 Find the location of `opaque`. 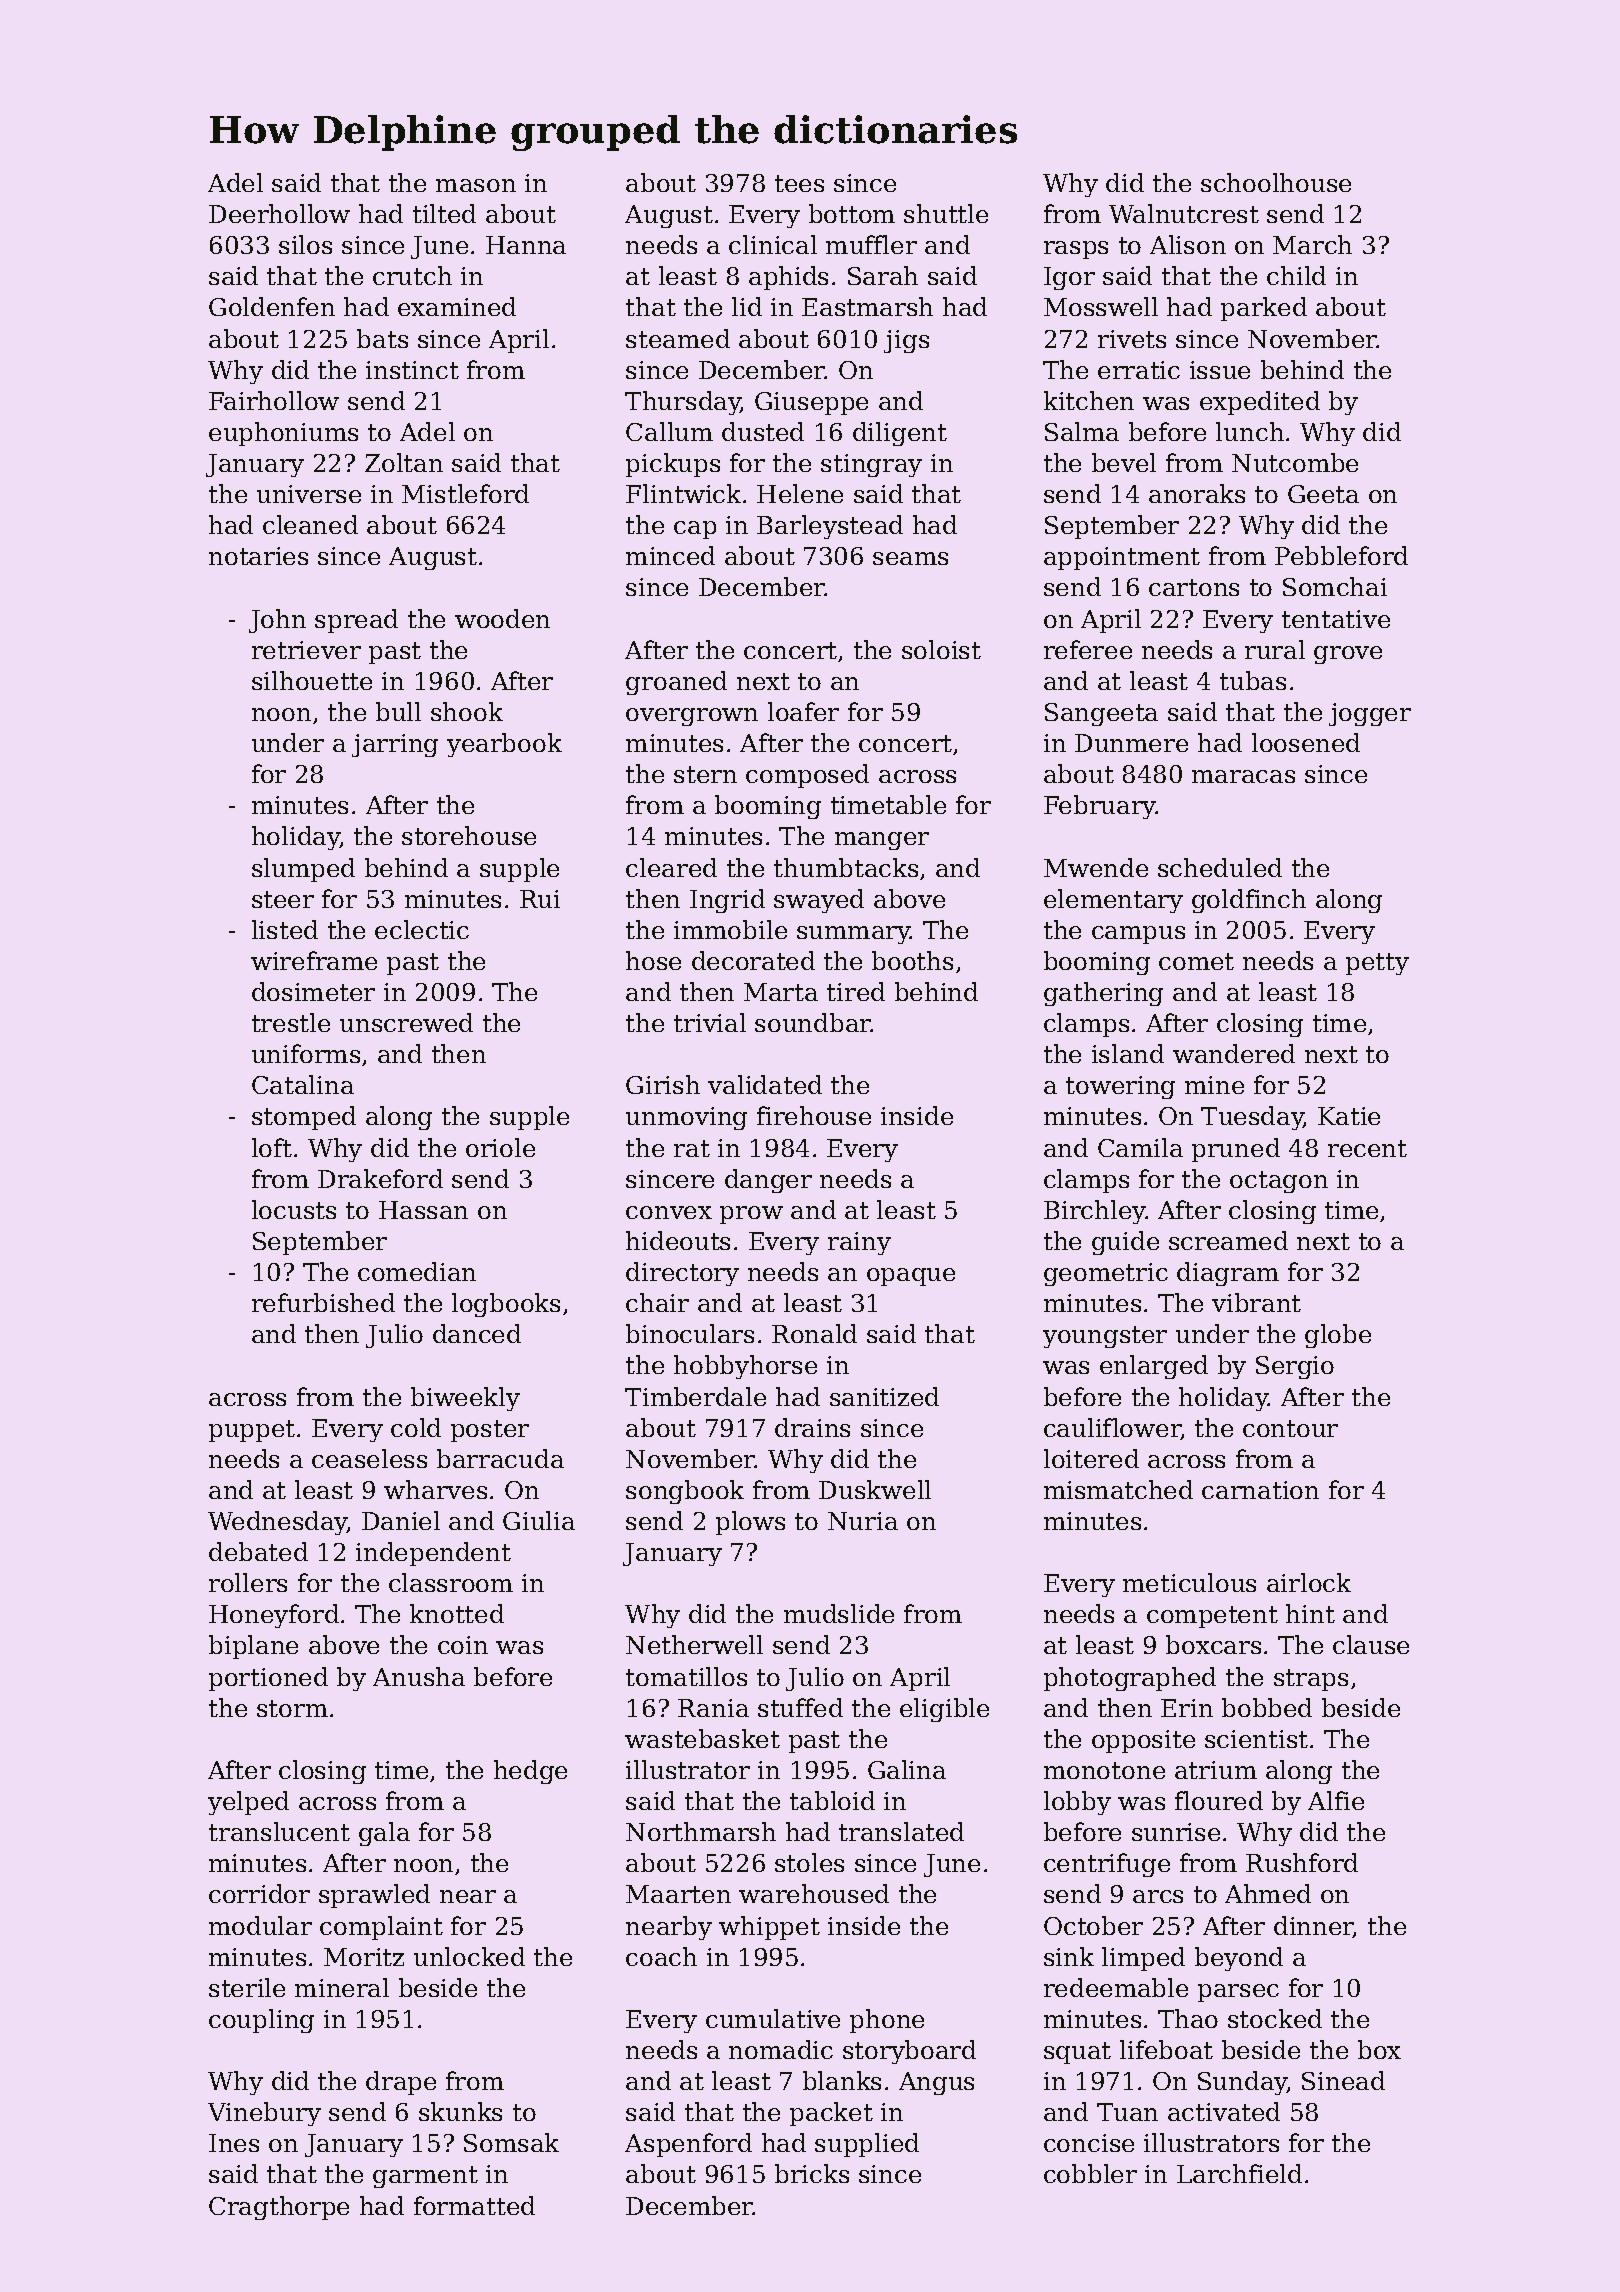

opaque is located at coordinates (911, 1277).
